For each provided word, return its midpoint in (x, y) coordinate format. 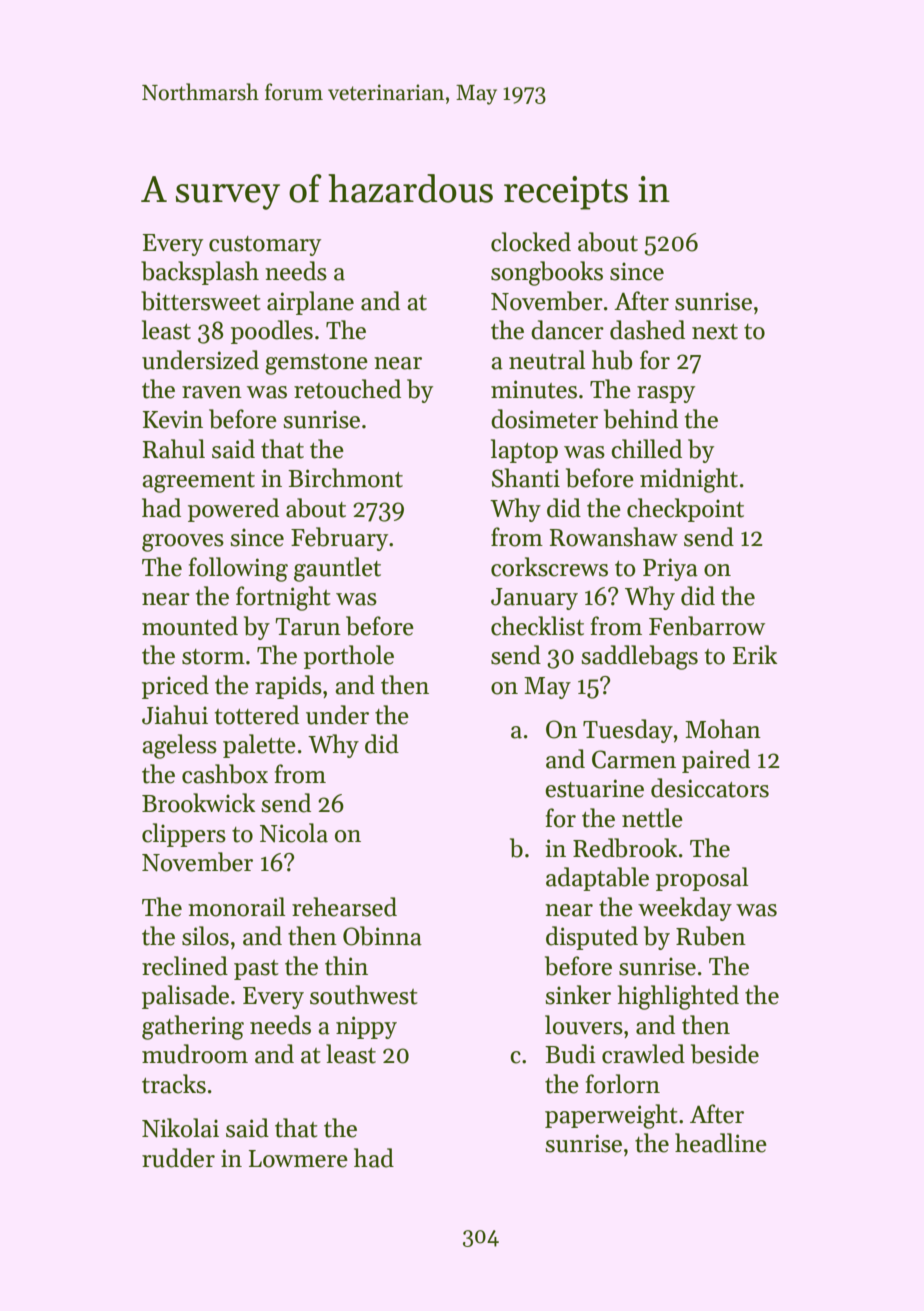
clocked (531, 242)
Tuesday (628, 731)
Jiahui (175, 715)
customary (265, 246)
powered (233, 510)
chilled (646, 449)
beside (725, 1054)
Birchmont (345, 478)
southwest (364, 995)
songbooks (547, 273)
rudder (178, 1158)
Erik (755, 654)
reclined (185, 966)
